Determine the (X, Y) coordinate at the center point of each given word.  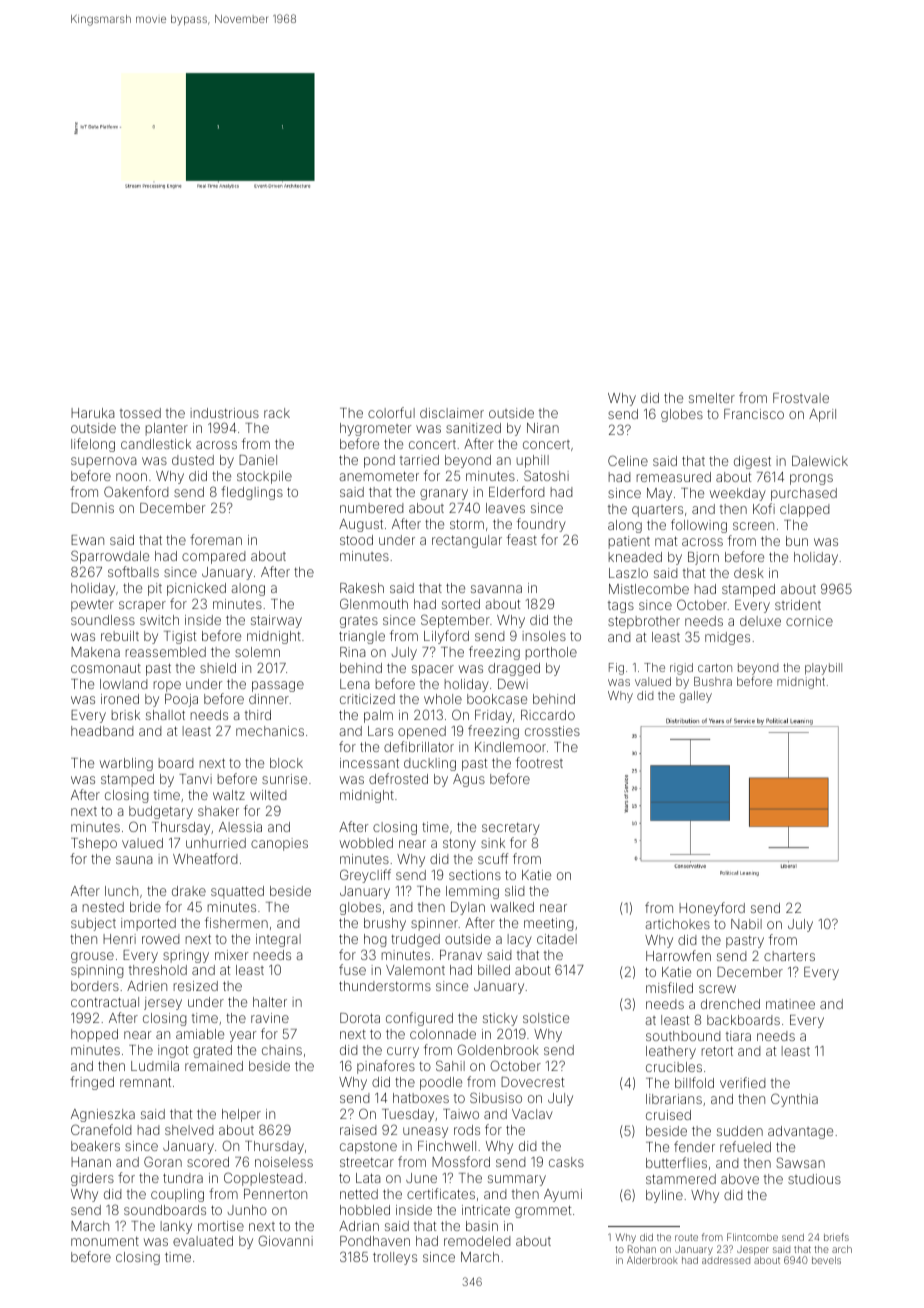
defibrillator (419, 746)
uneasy (425, 1132)
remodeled (477, 1241)
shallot (165, 715)
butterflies (676, 1162)
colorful (391, 412)
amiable (200, 1034)
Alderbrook (652, 1260)
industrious (224, 413)
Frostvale (801, 398)
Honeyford (712, 909)
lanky (176, 1227)
